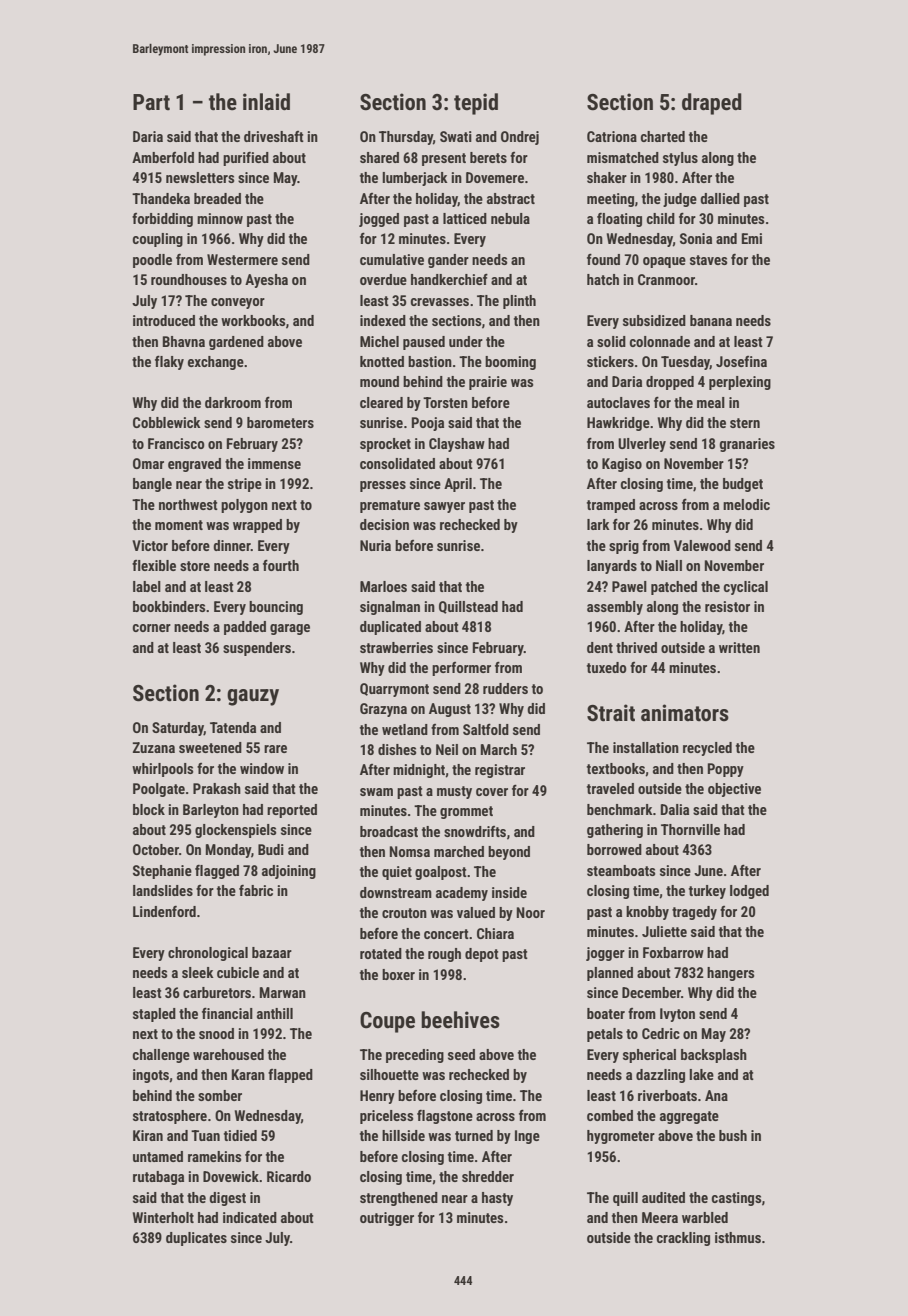 Image resolution: width=908 pixels, height=1316 pixels. Describe the element at coordinates (215, 1156) in the image. I see `ramekins` at that location.
